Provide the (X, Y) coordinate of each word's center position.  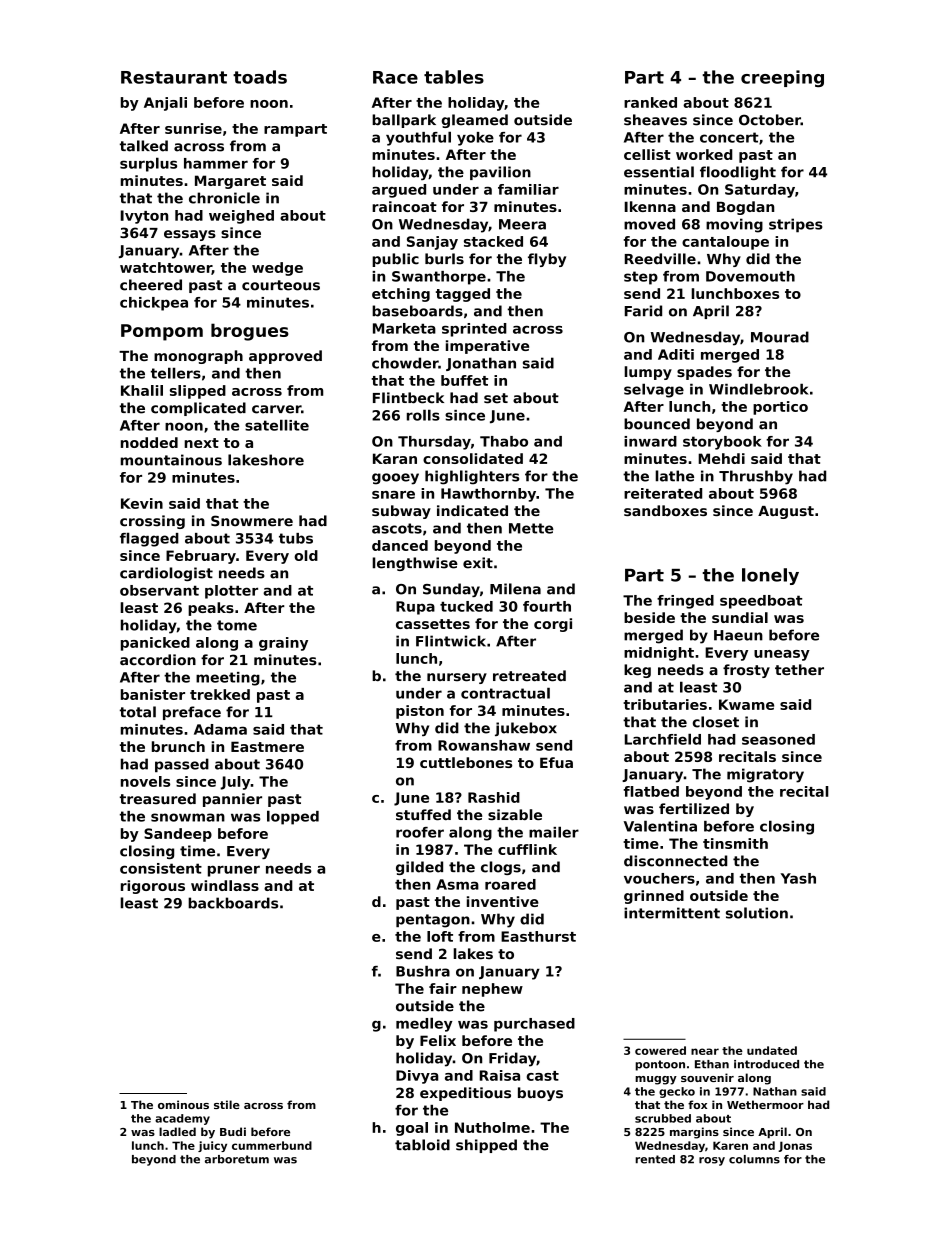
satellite (277, 425)
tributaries (665, 704)
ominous (183, 1104)
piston (420, 712)
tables (454, 77)
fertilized (694, 808)
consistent (161, 868)
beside (649, 617)
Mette (531, 528)
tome (237, 625)
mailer (554, 832)
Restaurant (174, 77)
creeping (782, 78)
